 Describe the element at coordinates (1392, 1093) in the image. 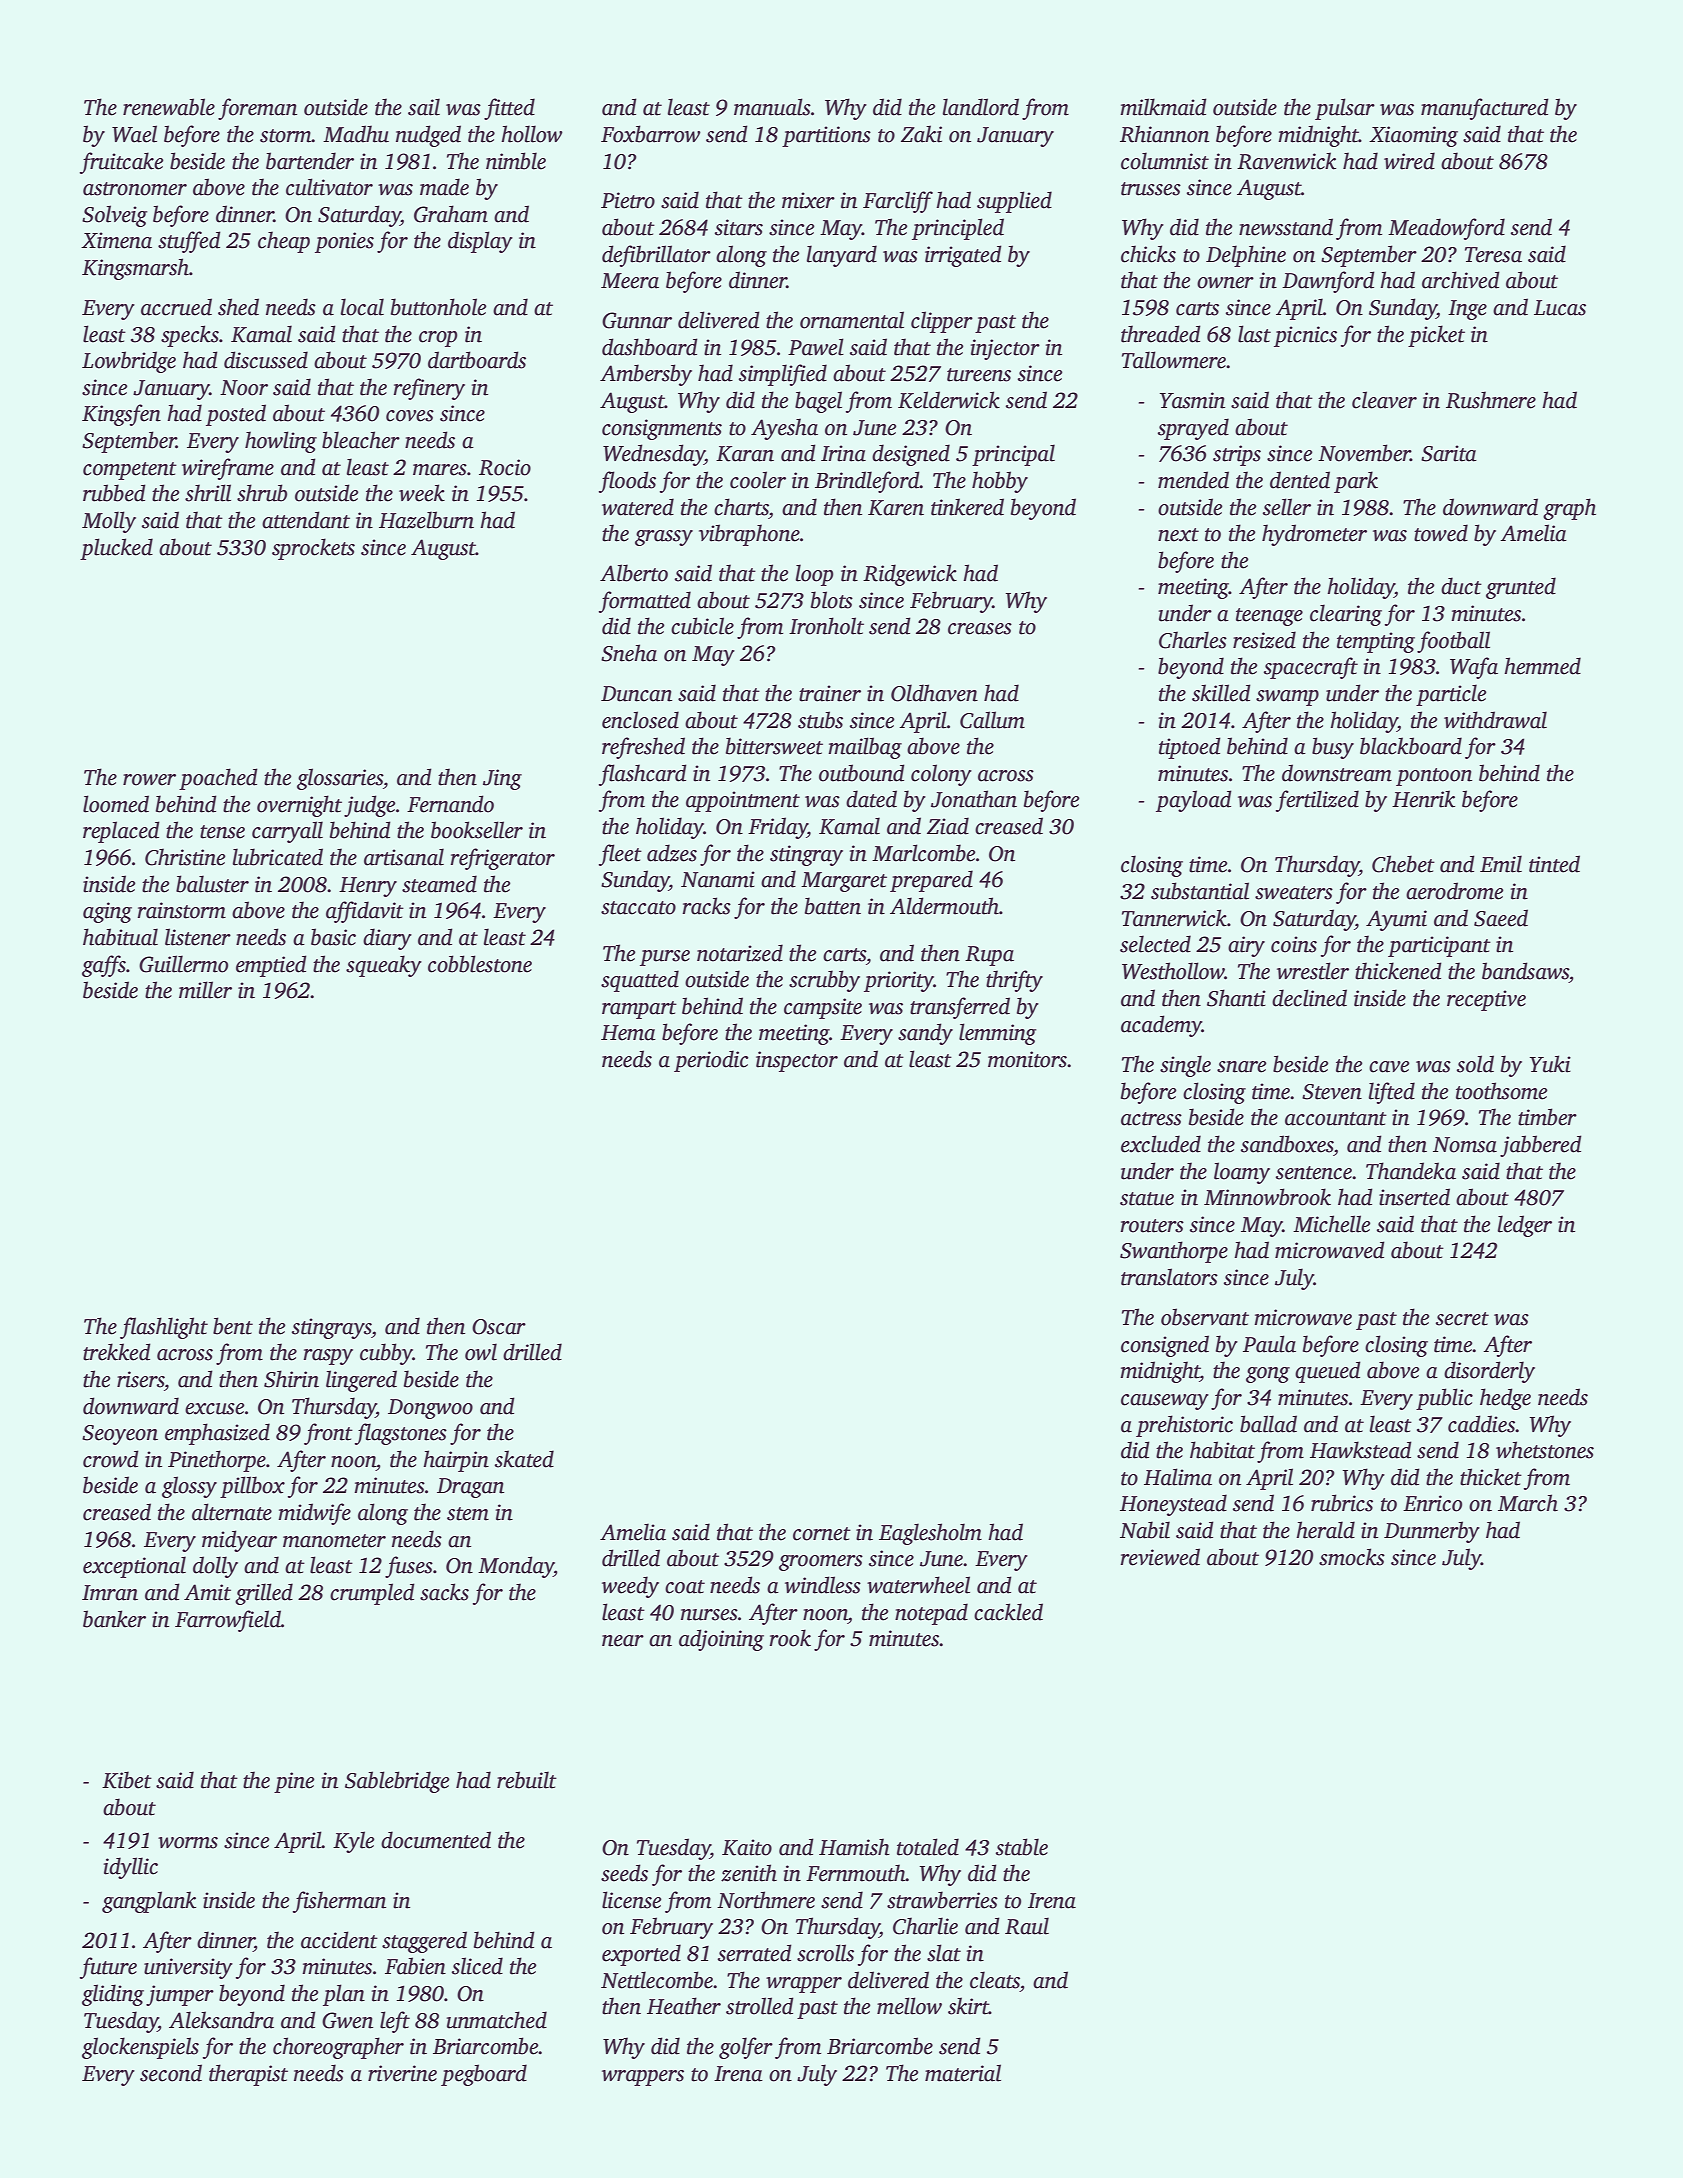

I see `lifted` at that location.
